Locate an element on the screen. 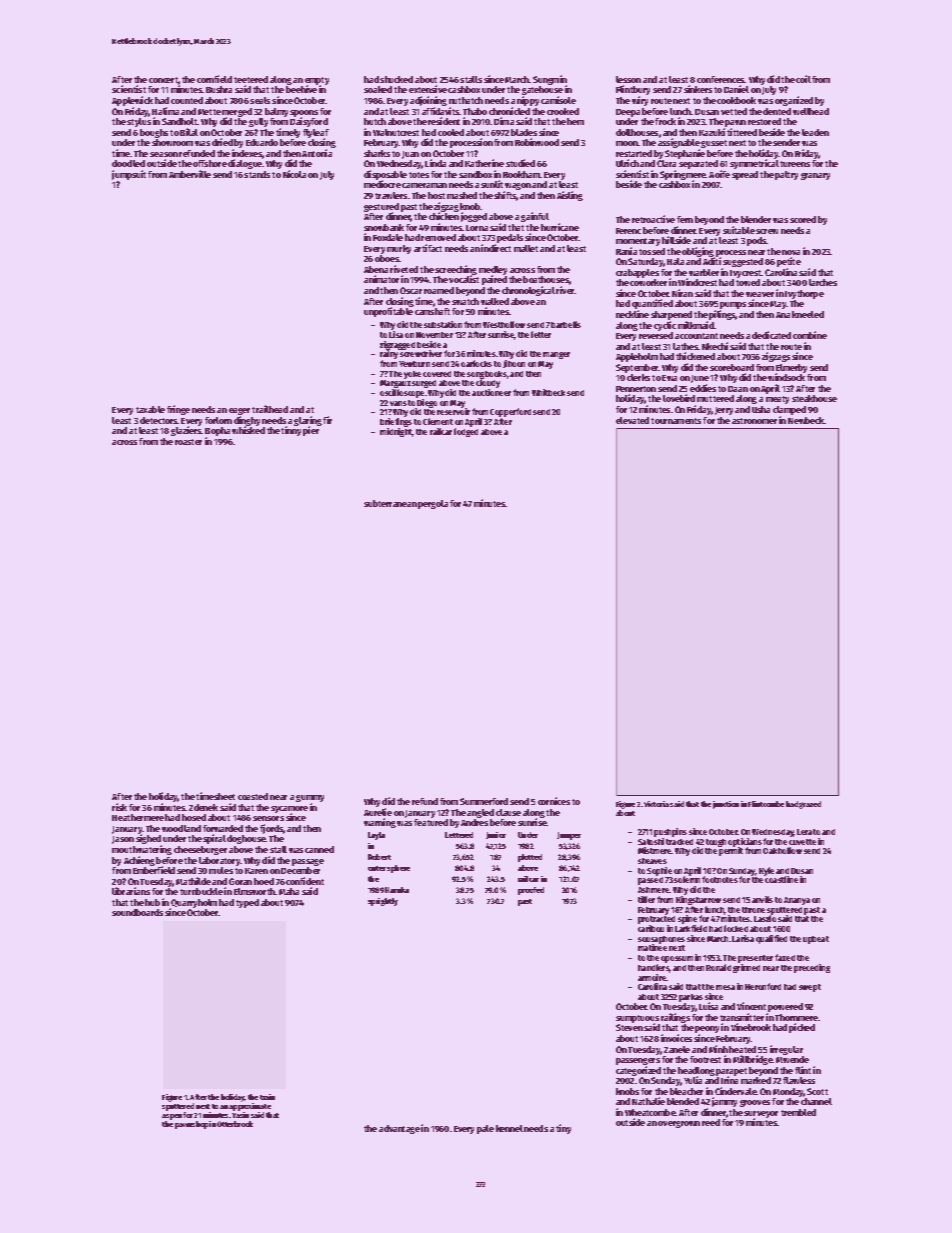 Image resolution: width=952 pixels, height=1233 pixels. gummy is located at coordinates (310, 798).
